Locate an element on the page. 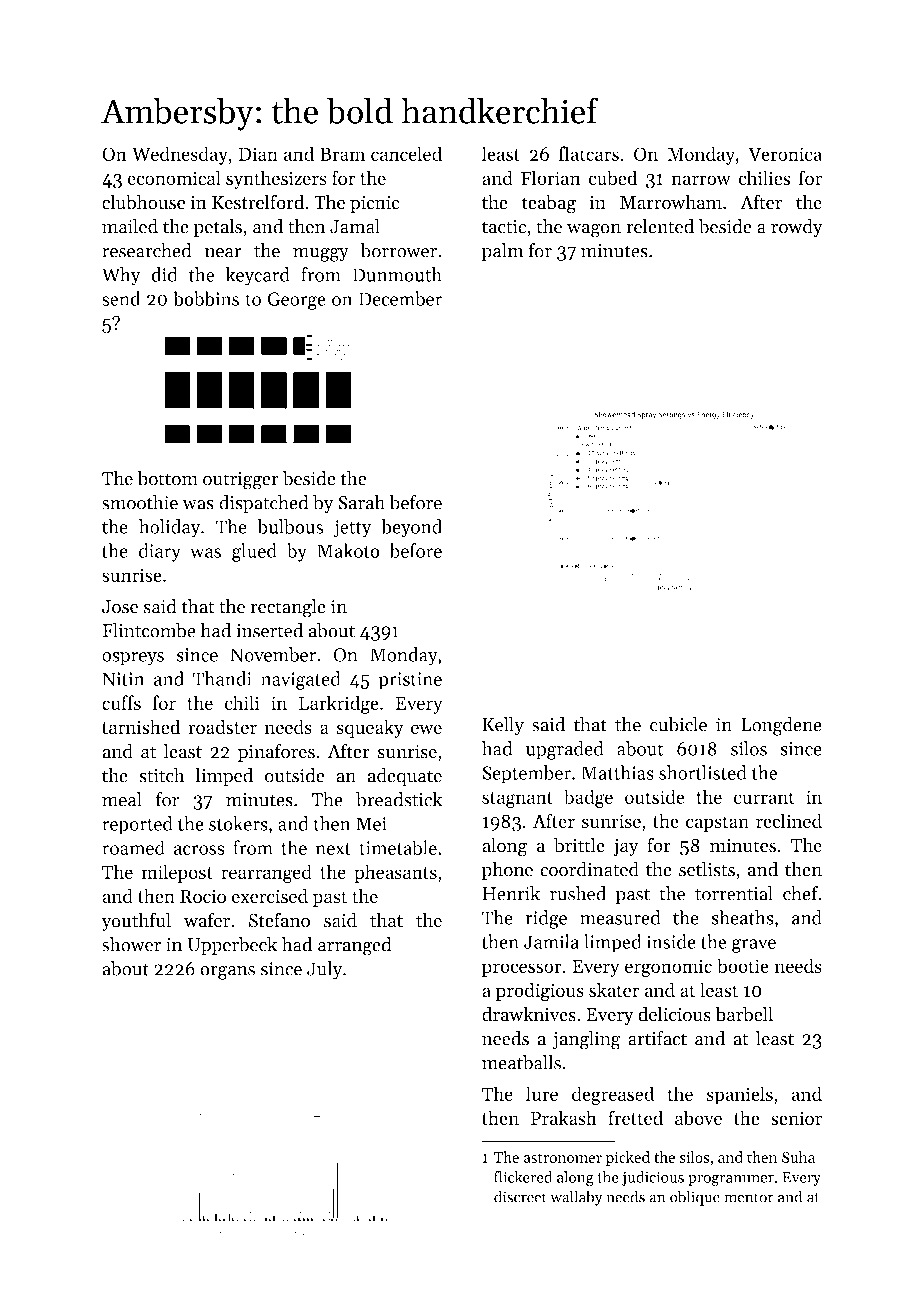  Mei is located at coordinates (371, 824).
